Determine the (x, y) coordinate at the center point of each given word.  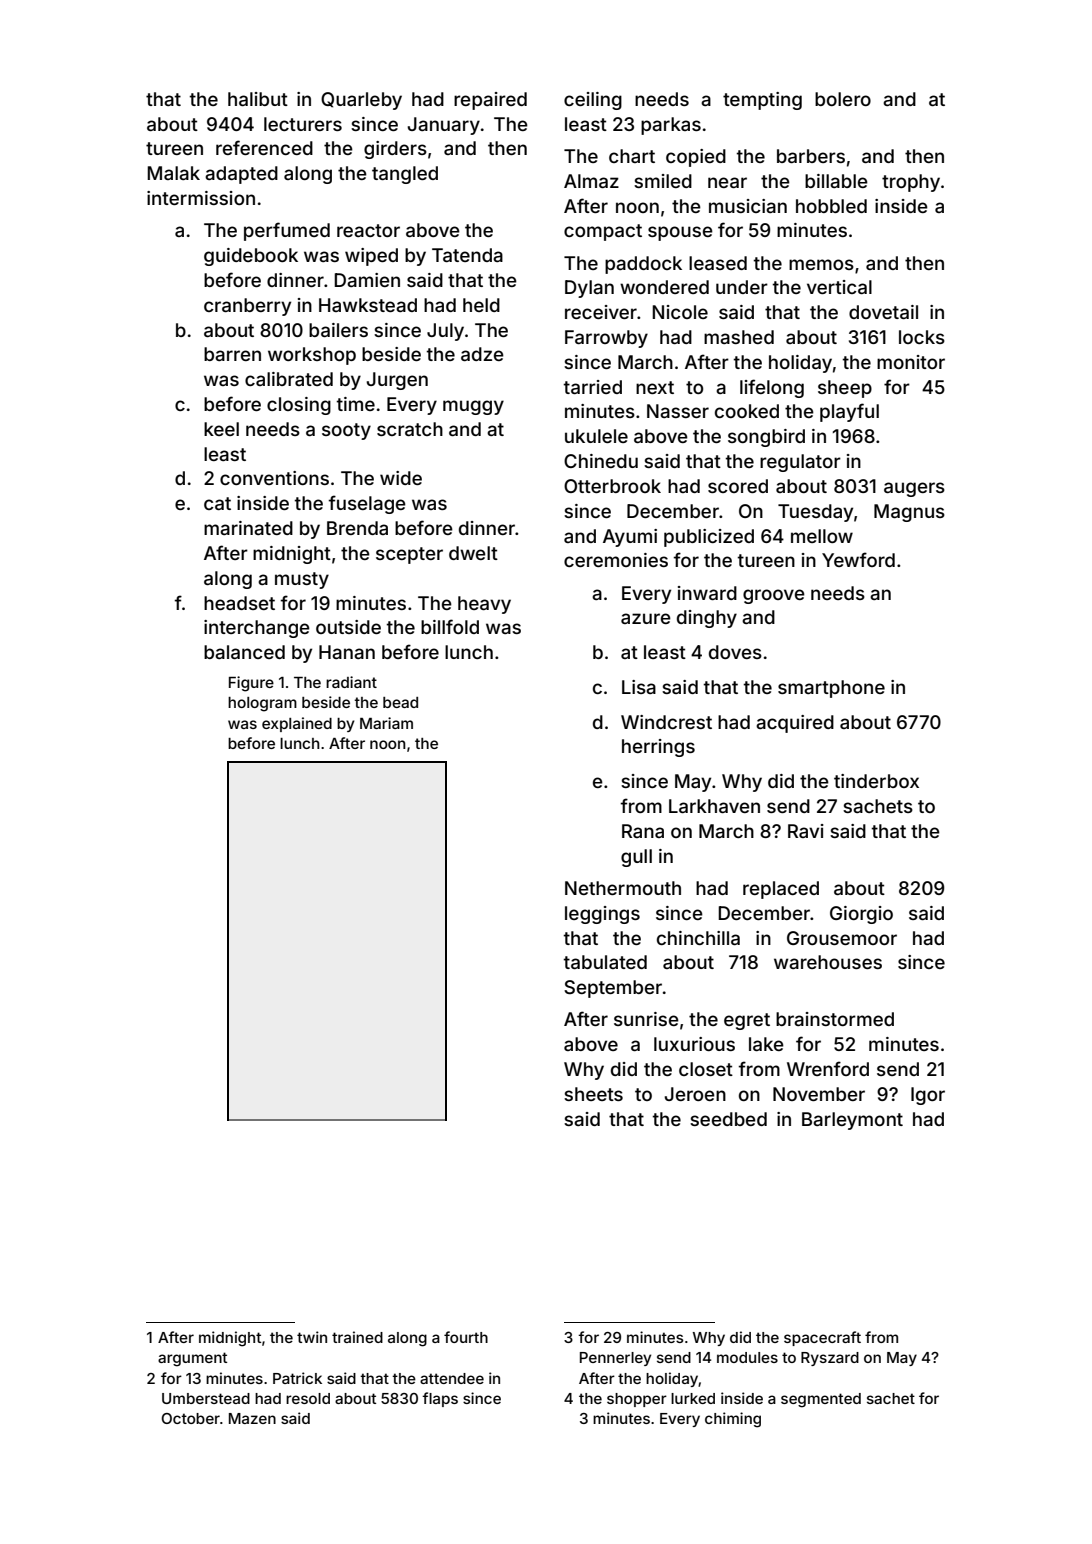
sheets (593, 1094)
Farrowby (606, 339)
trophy (911, 183)
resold (308, 1398)
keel (221, 429)
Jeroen (695, 1094)
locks (922, 337)
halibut (258, 99)
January (443, 126)
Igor (928, 1096)
